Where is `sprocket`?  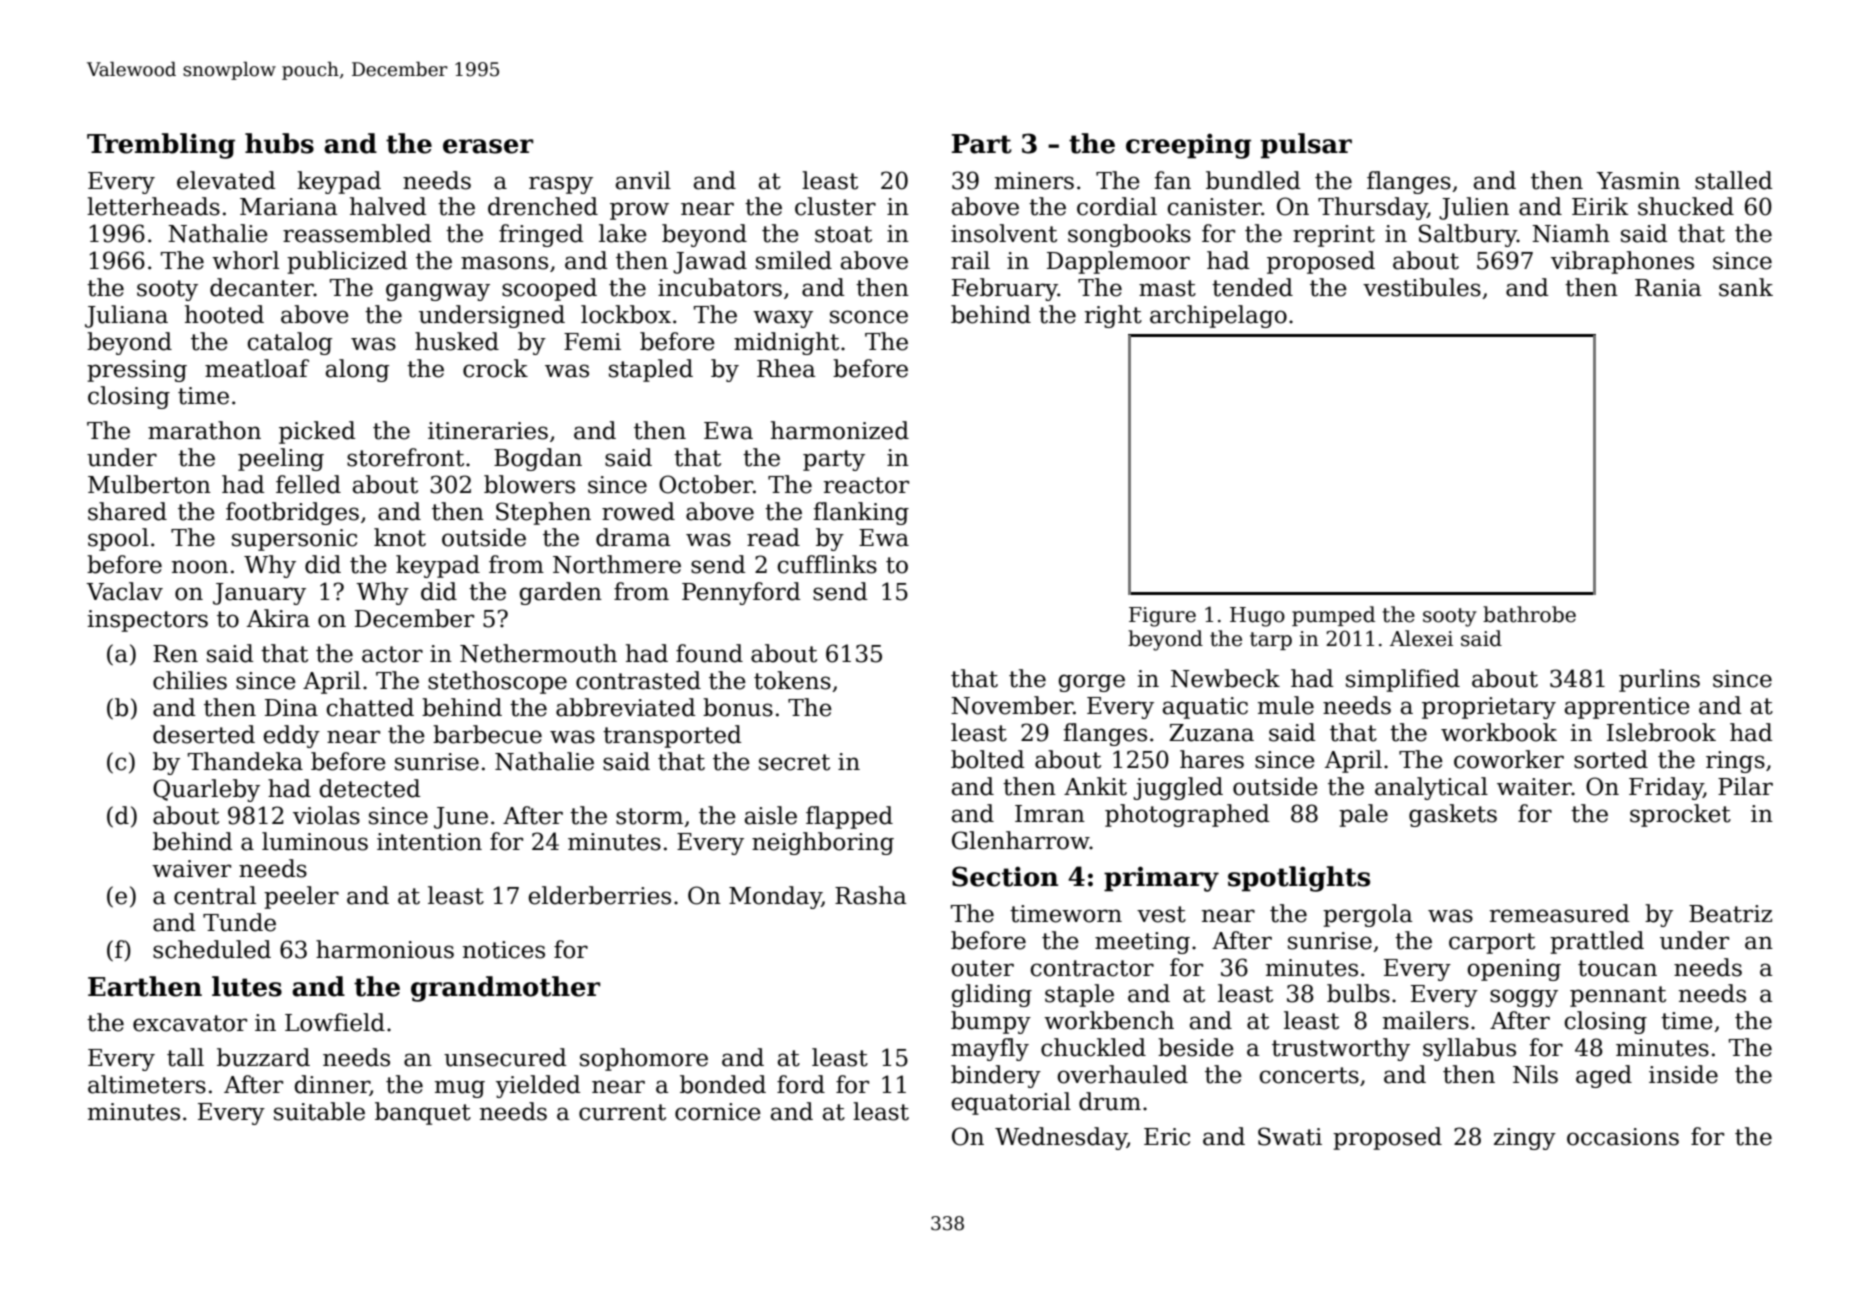
sprocket is located at coordinates (1680, 815).
